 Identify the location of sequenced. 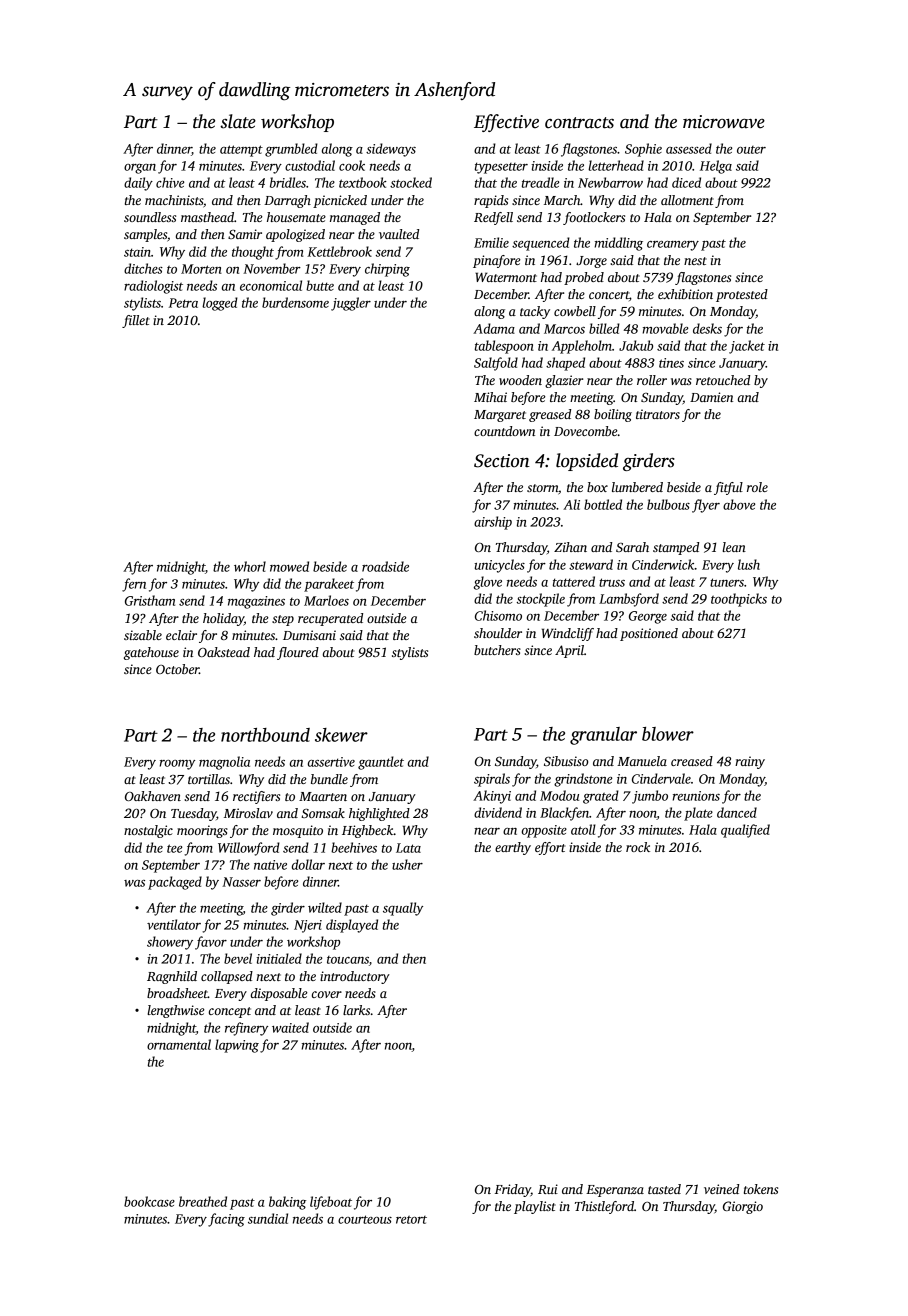
(541, 244).
